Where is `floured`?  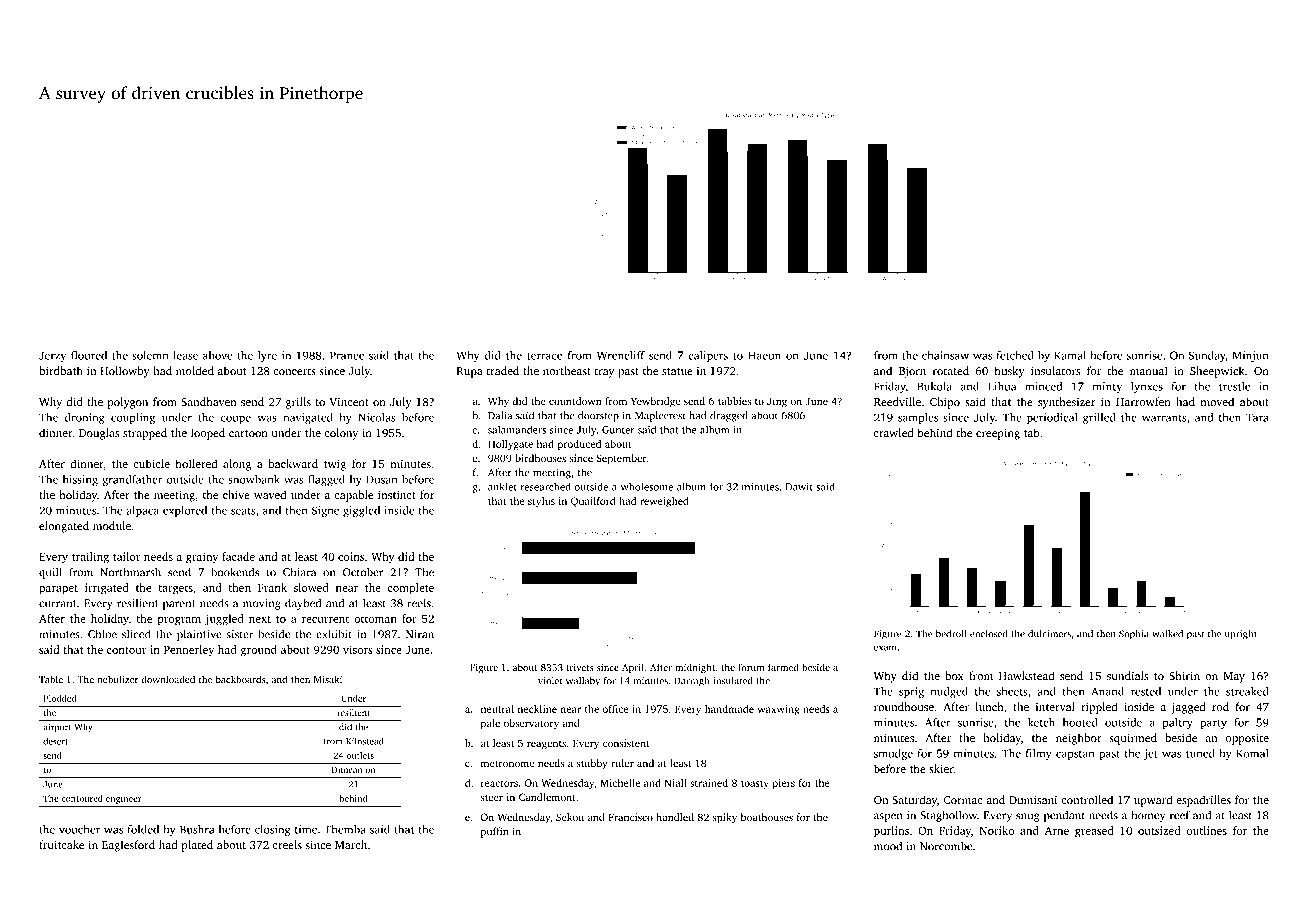 floured is located at coordinates (89, 355).
